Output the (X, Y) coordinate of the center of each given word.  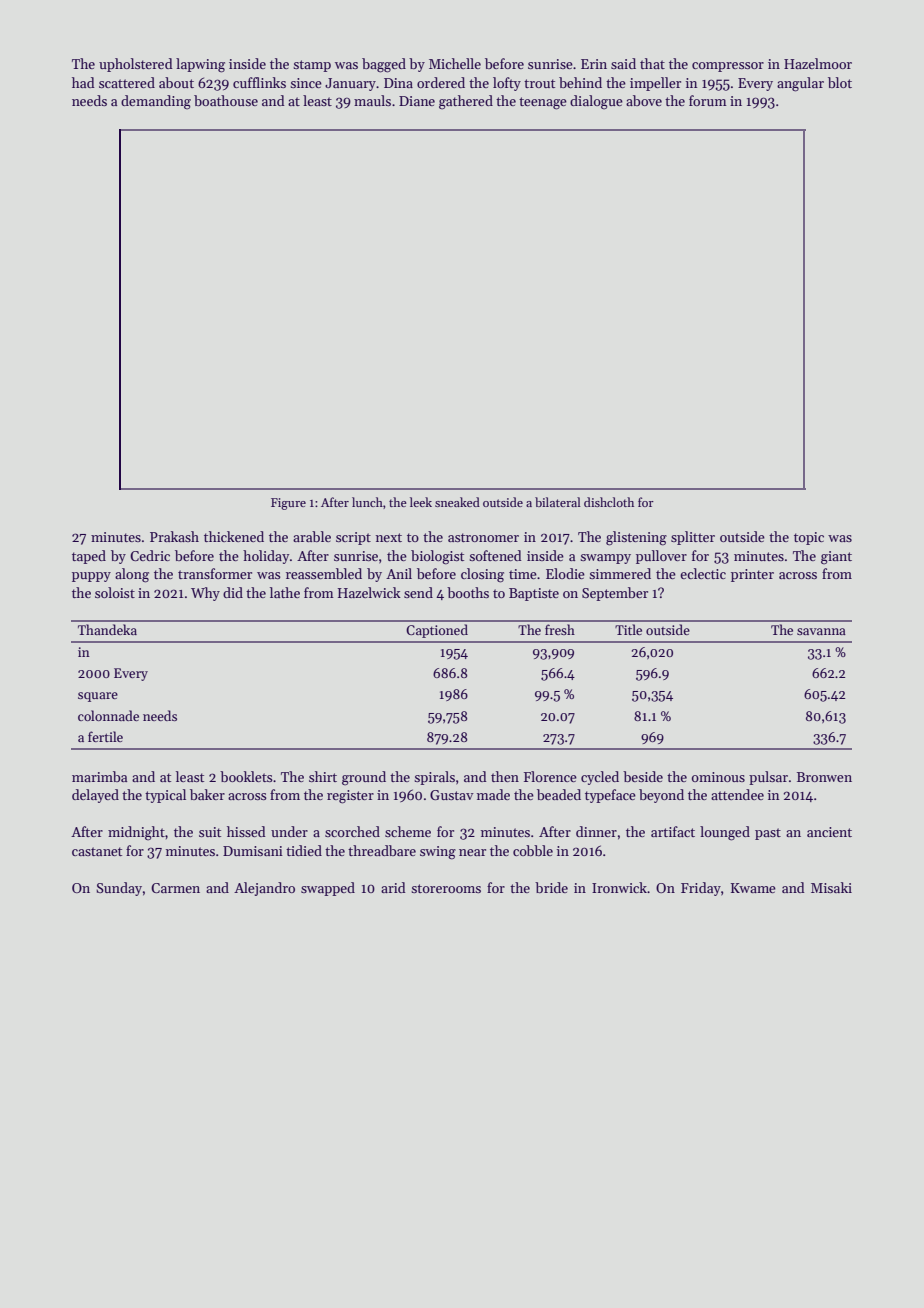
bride (551, 887)
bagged (384, 65)
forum (708, 100)
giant (836, 558)
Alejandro (264, 889)
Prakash (174, 536)
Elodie (565, 573)
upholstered (136, 65)
